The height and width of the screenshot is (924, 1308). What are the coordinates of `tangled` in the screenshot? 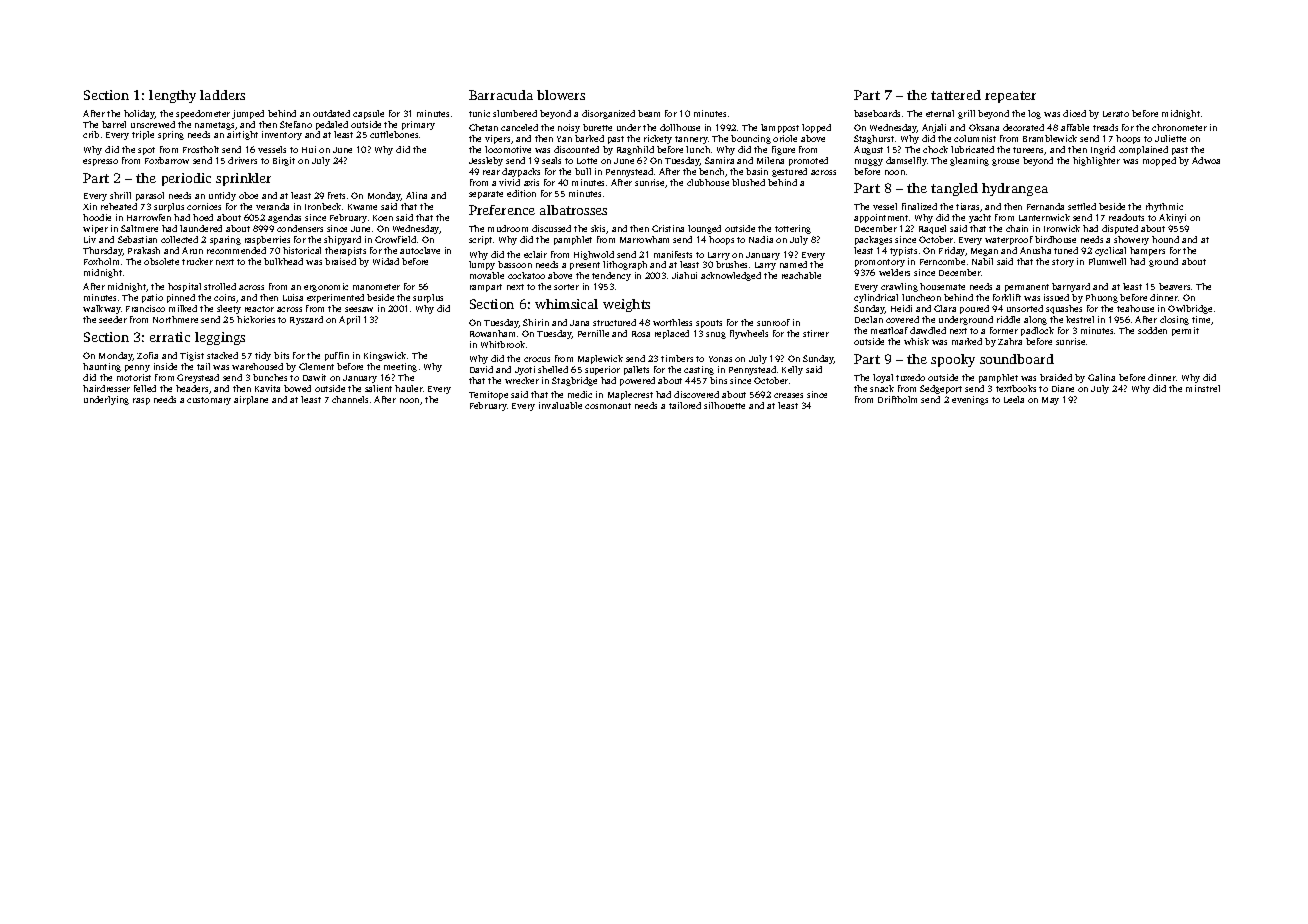 It's located at (954, 189).
